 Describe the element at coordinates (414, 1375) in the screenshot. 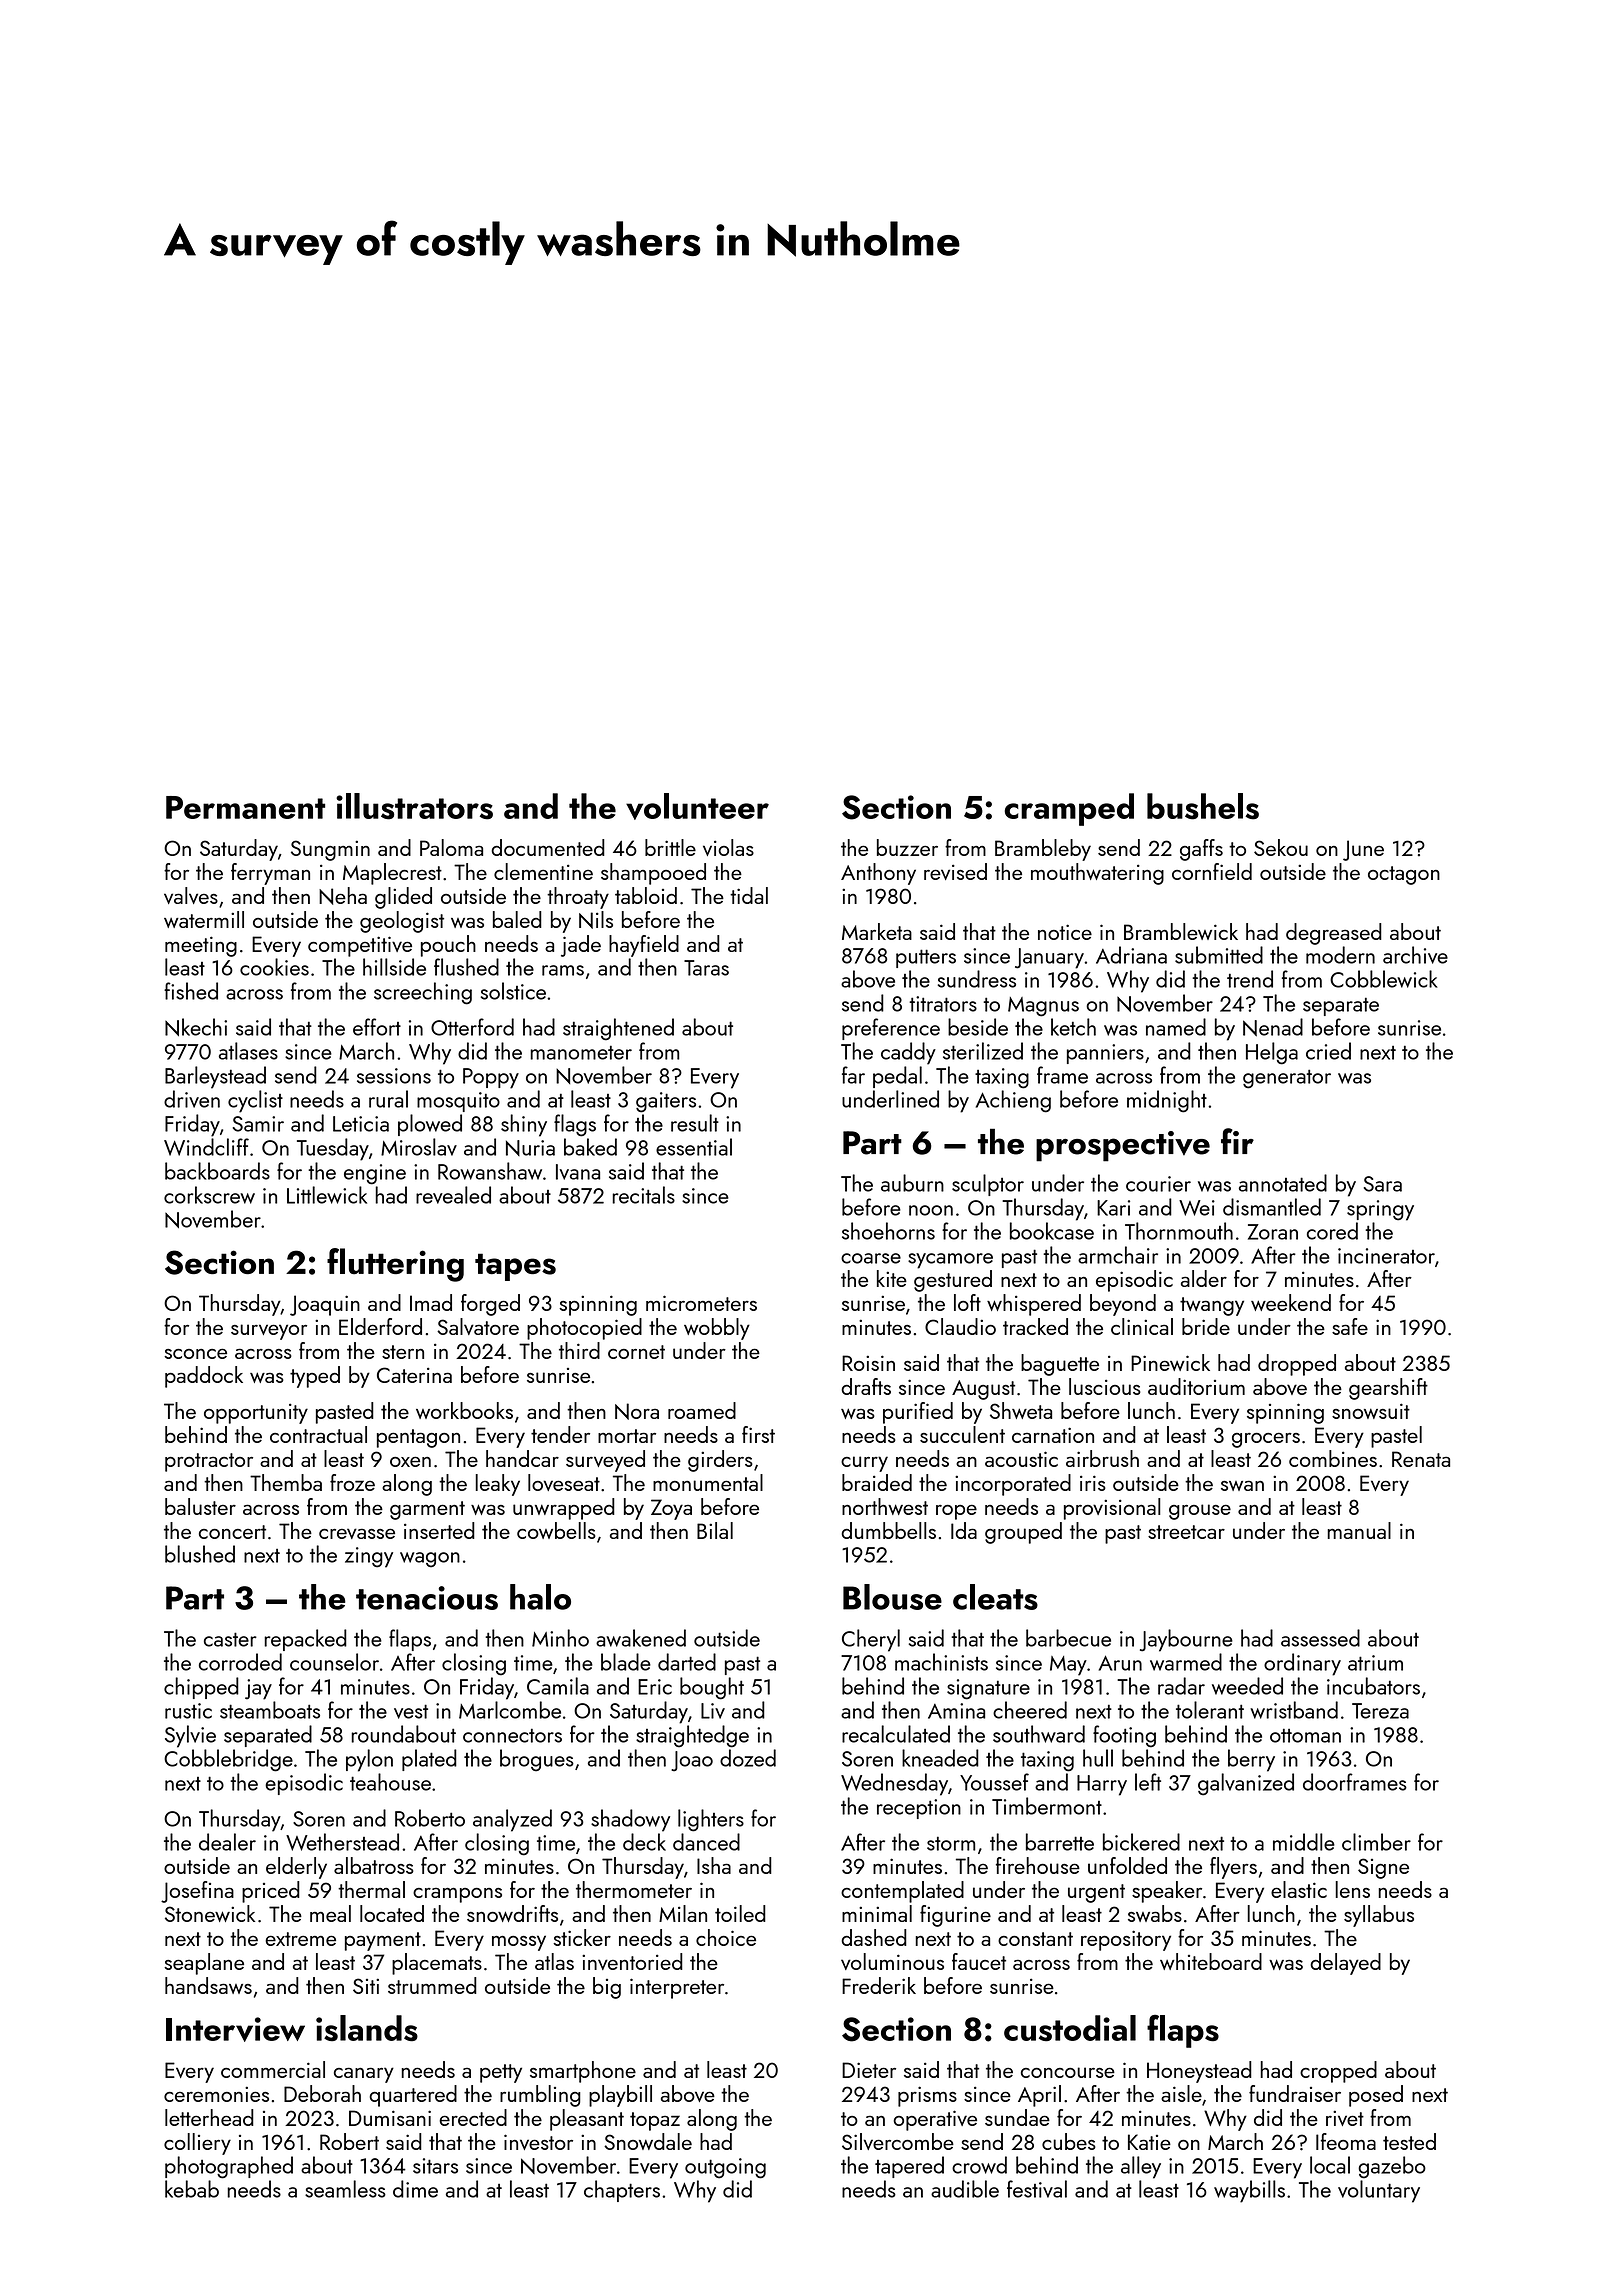

I see `Caterina` at that location.
